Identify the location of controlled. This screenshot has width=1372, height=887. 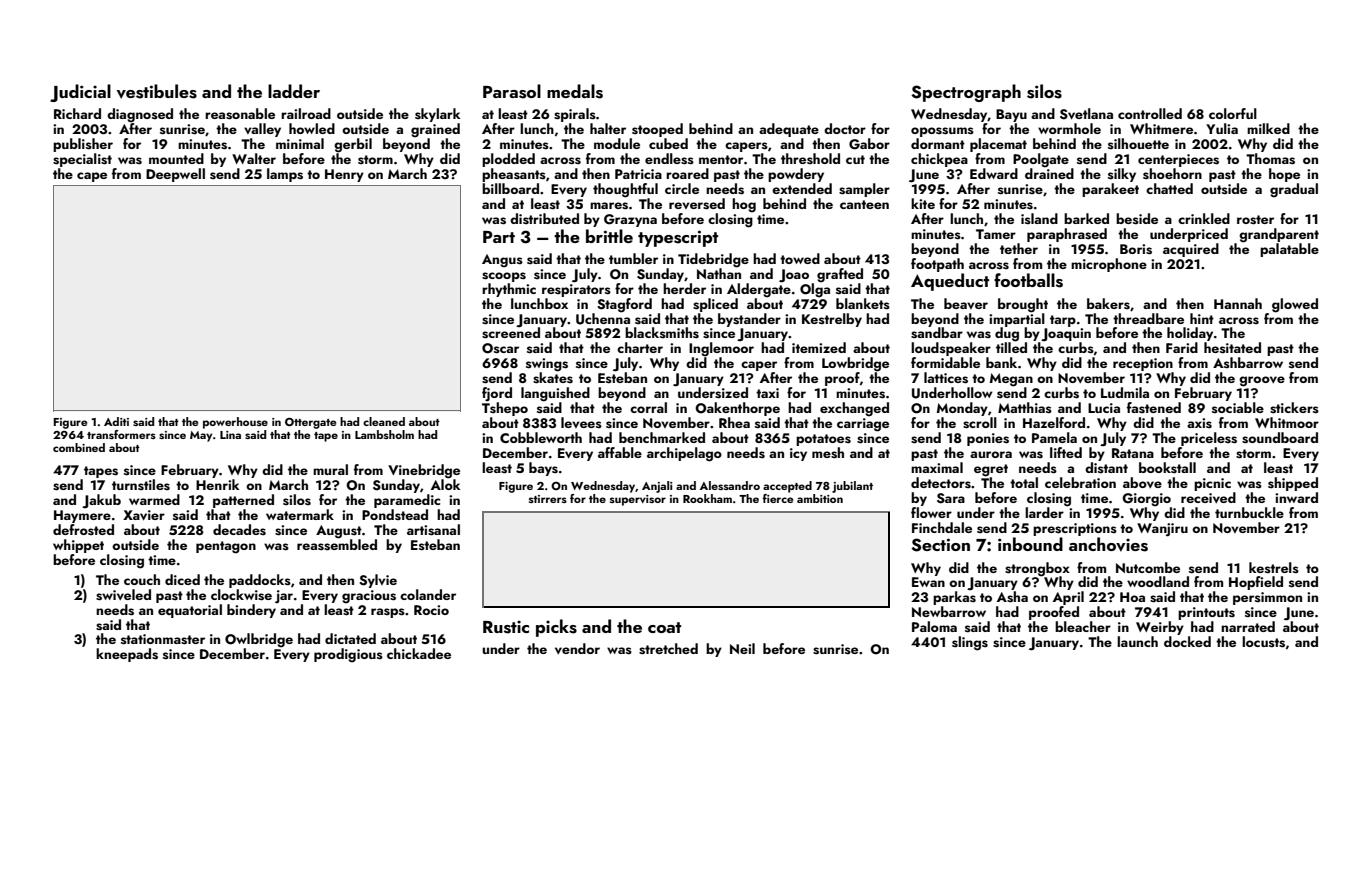
(1150, 113).
